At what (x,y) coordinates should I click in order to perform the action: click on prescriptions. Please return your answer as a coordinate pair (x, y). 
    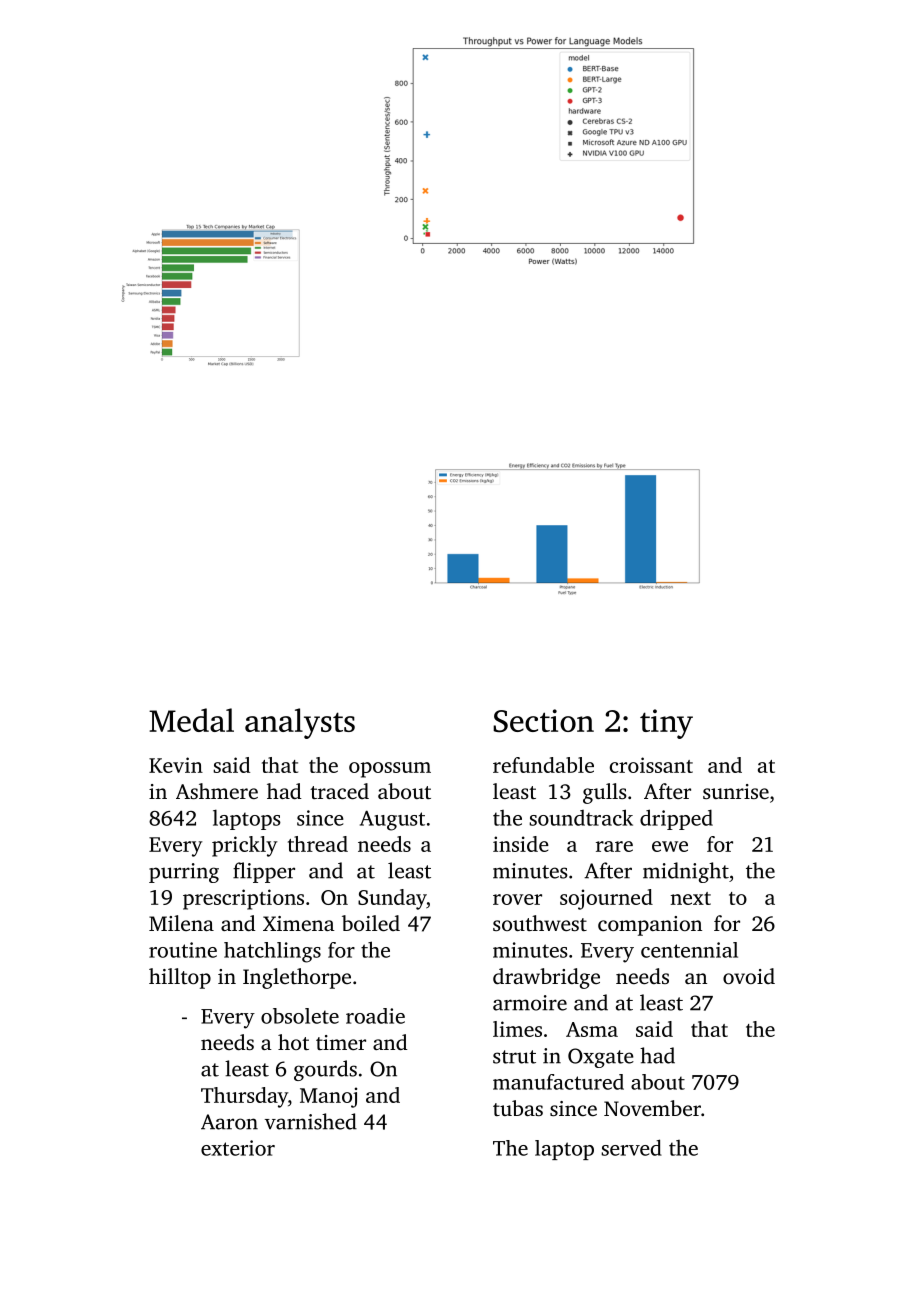
    Looking at the image, I should click on (243, 899).
